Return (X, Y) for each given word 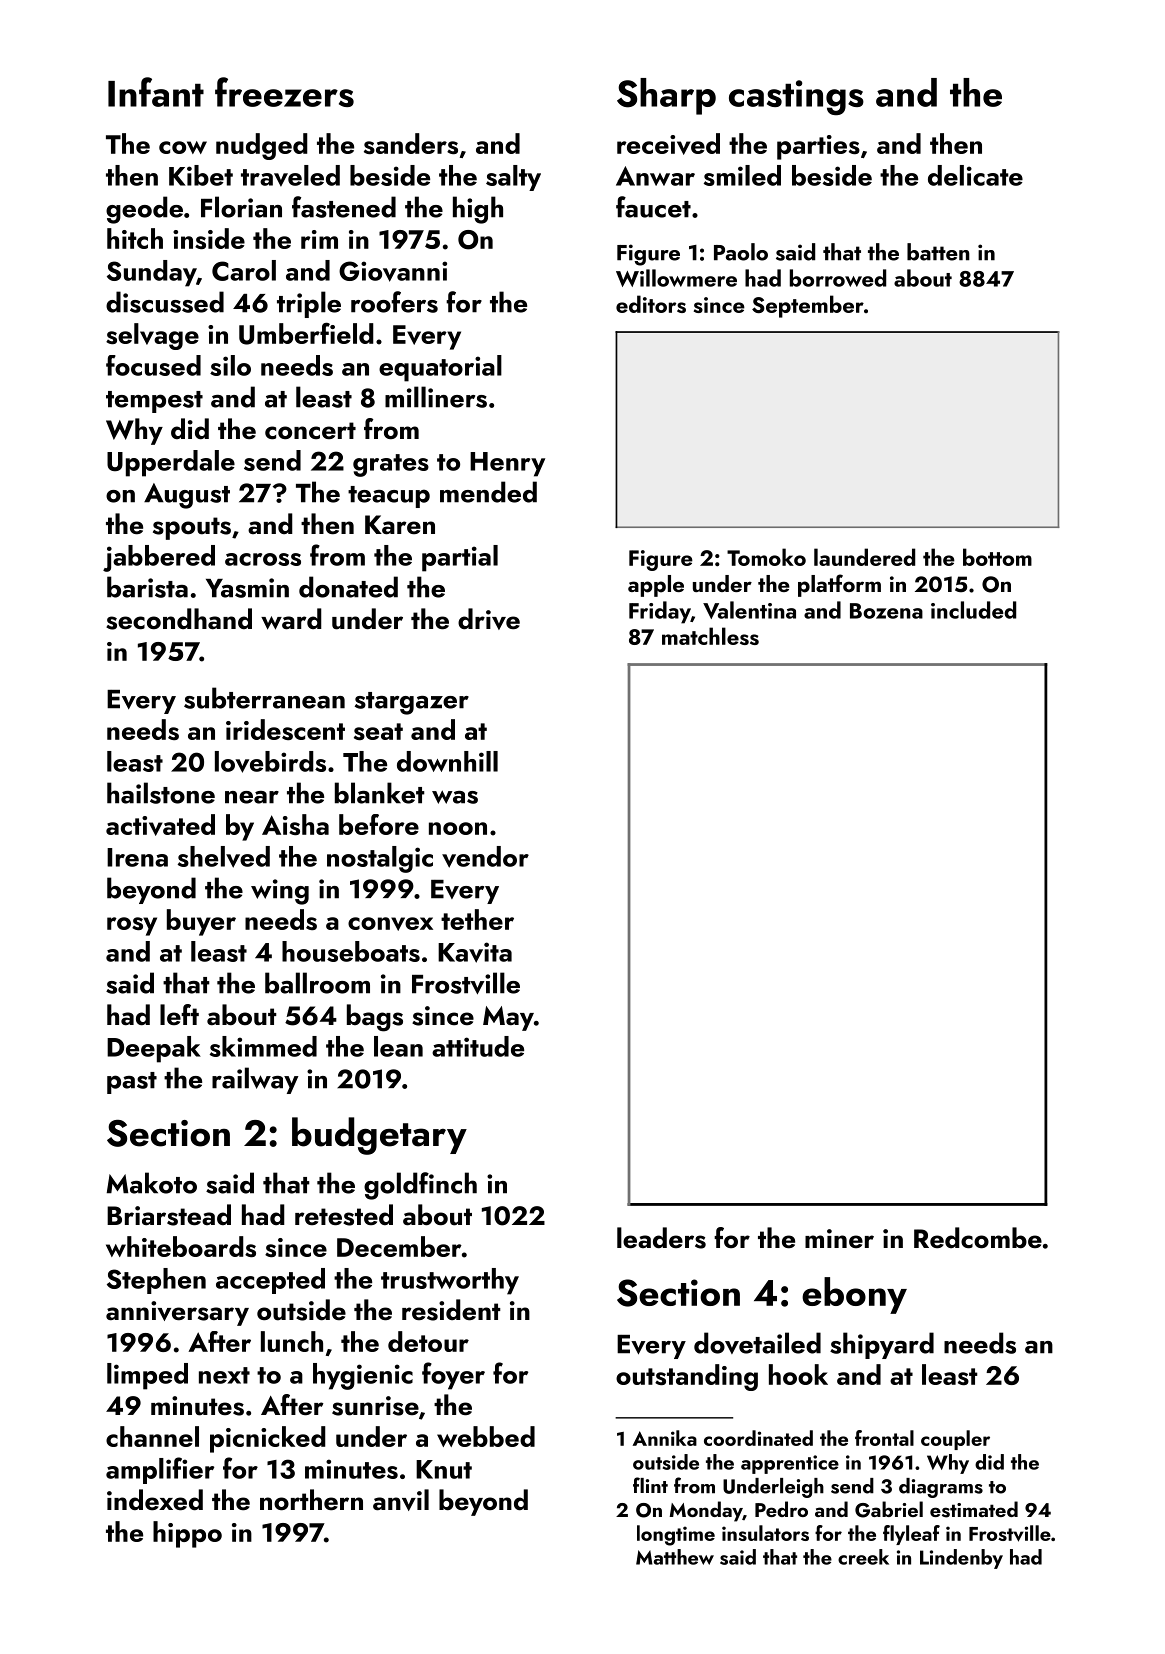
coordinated (758, 1438)
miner (839, 1238)
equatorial (440, 368)
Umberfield (306, 334)
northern (311, 1500)
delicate (975, 175)
